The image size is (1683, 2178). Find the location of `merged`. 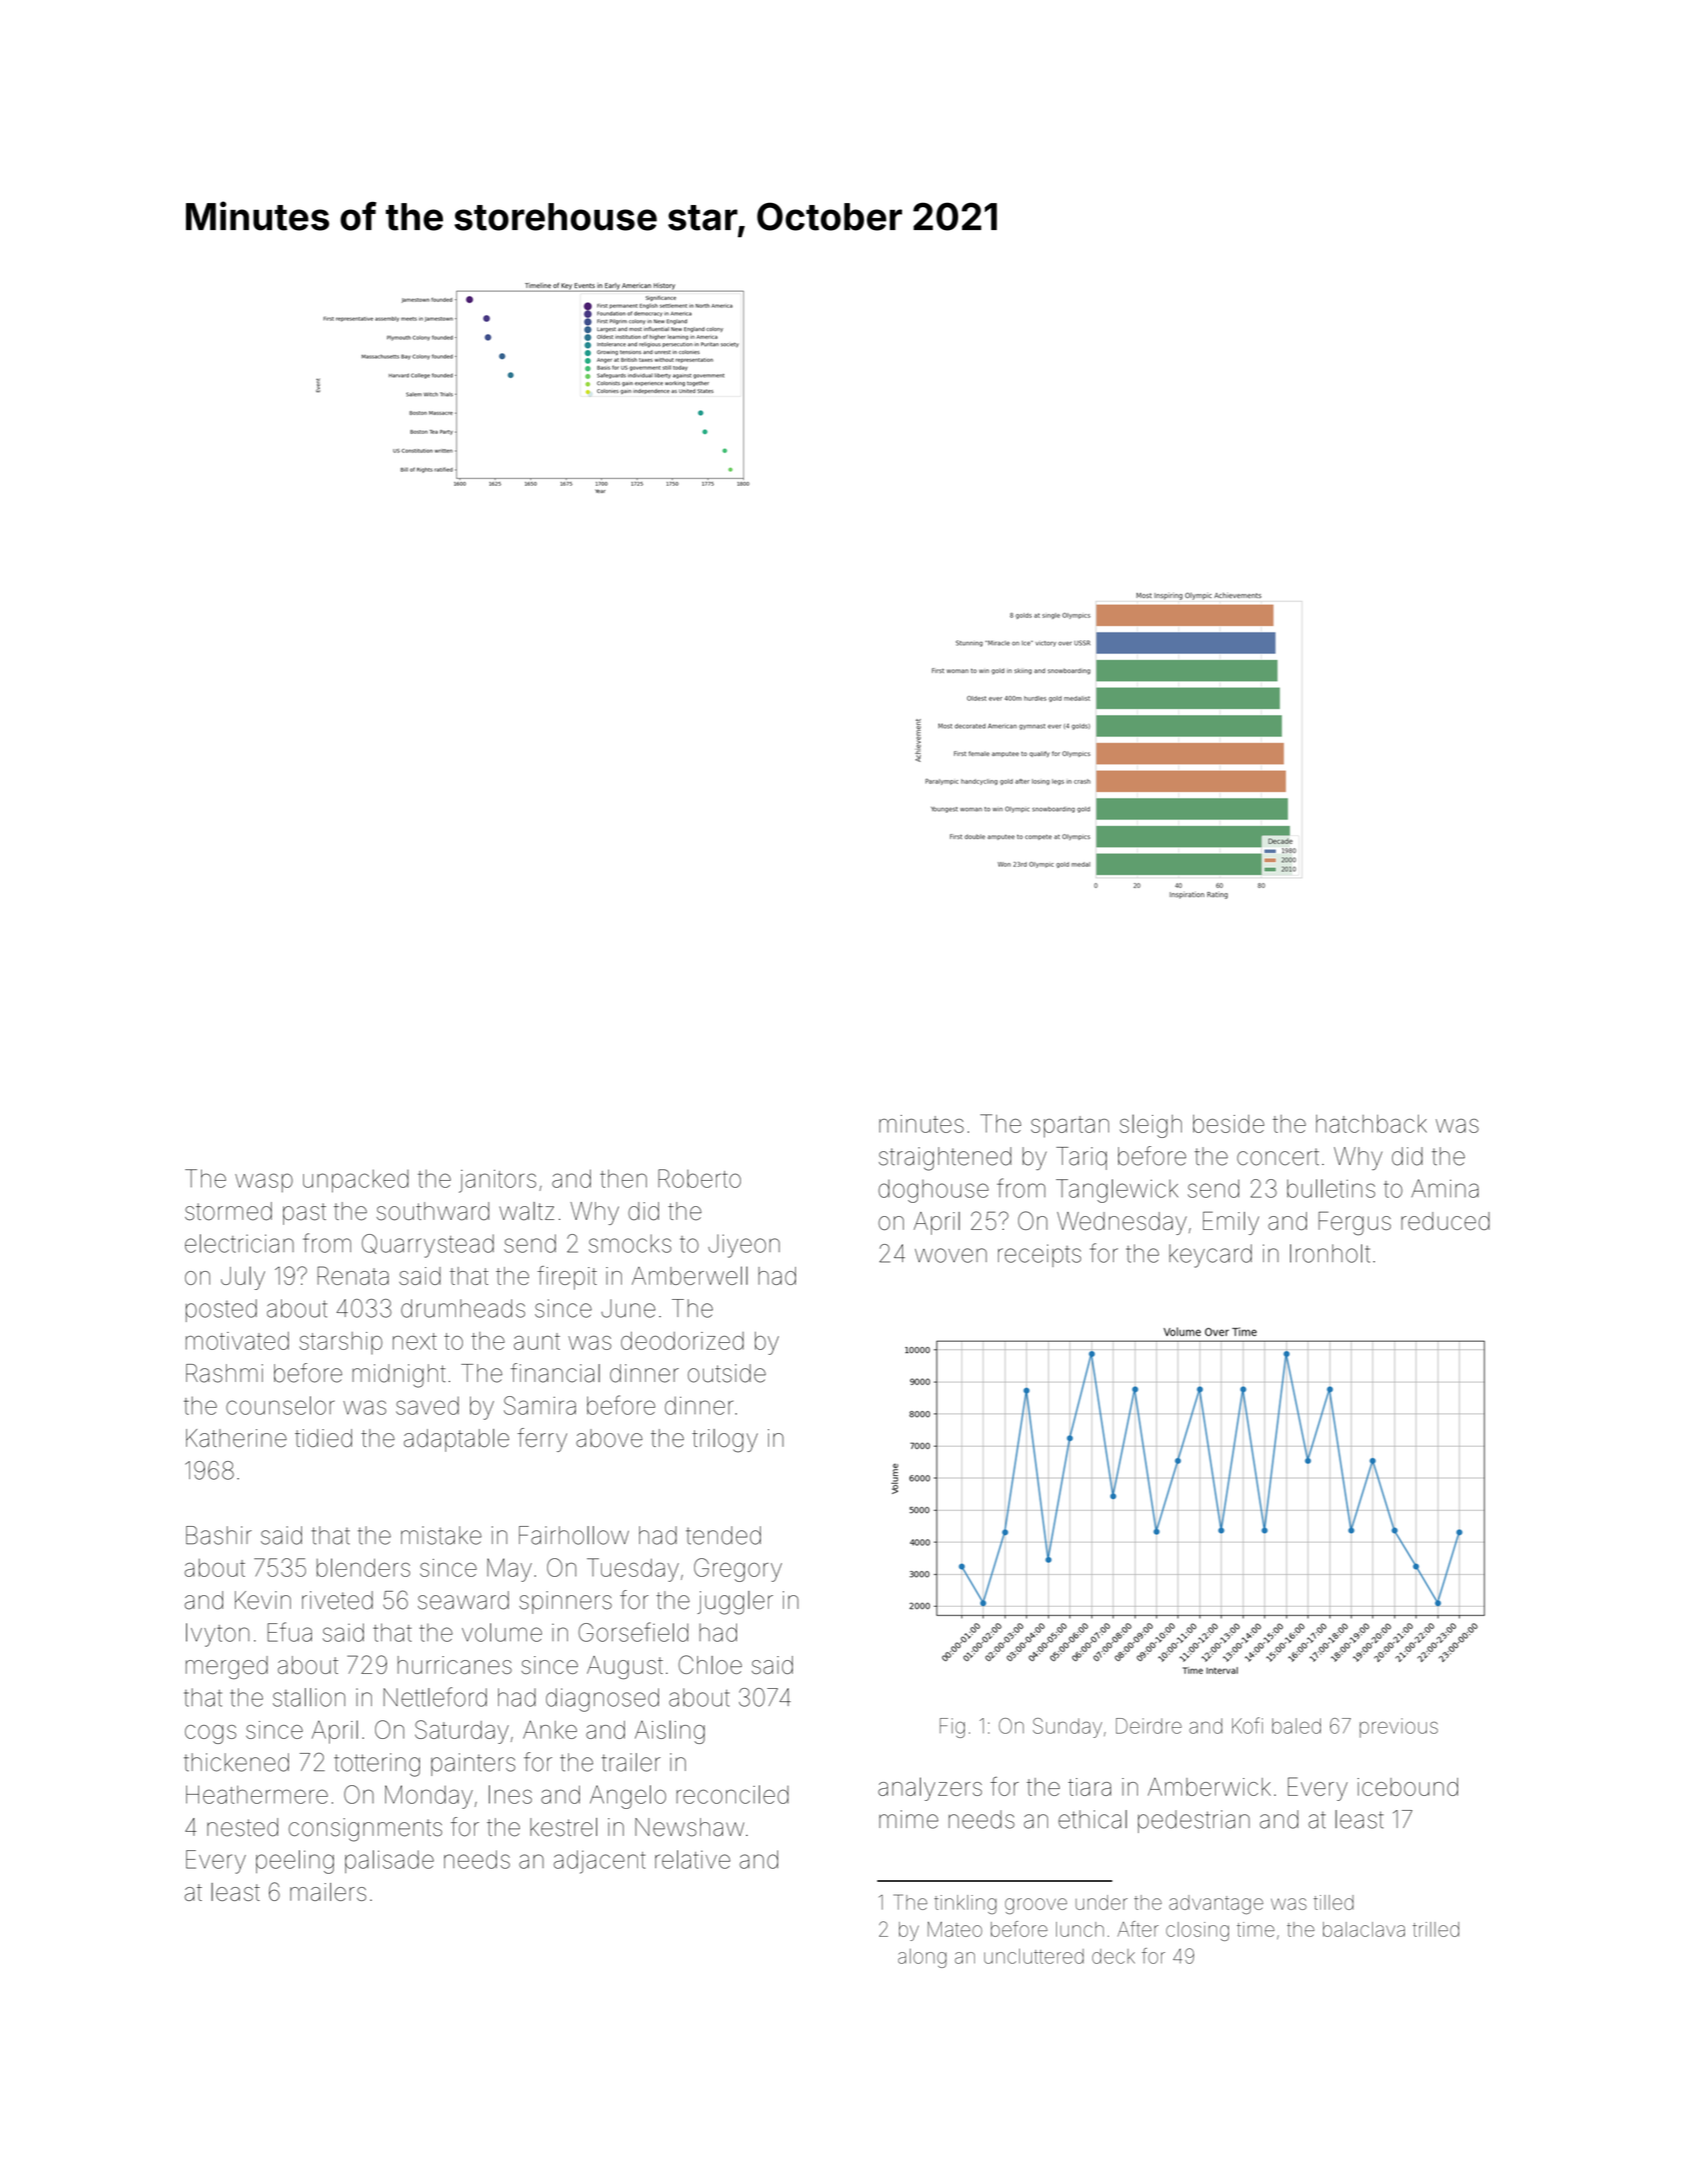

merged is located at coordinates (227, 1667).
